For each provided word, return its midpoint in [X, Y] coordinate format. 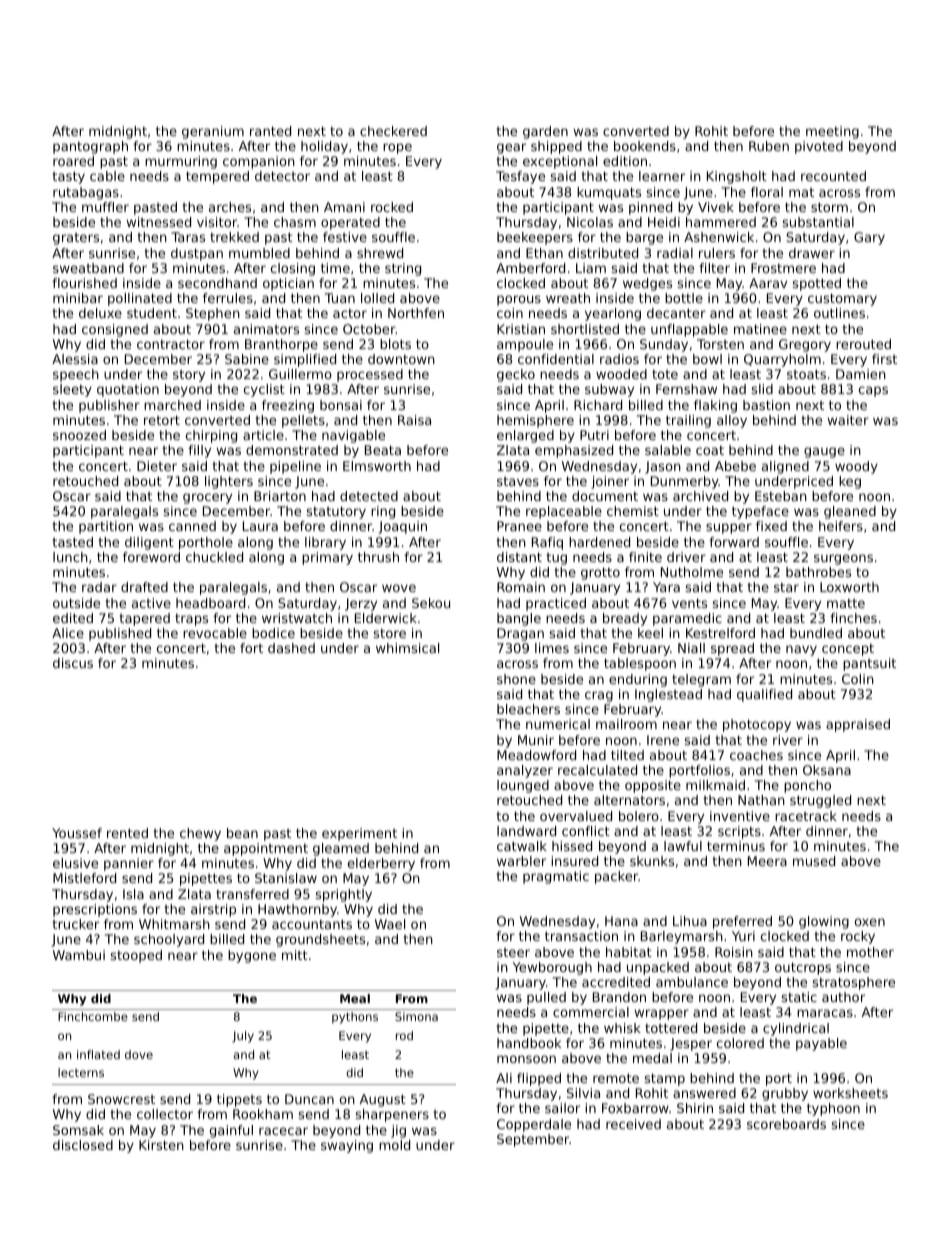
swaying [347, 1146]
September [533, 1140]
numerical [558, 724]
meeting [832, 132]
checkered [393, 131]
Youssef [77, 833]
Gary [869, 238]
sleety [72, 390]
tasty [68, 177]
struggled [820, 801]
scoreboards [786, 1124]
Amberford [530, 268]
